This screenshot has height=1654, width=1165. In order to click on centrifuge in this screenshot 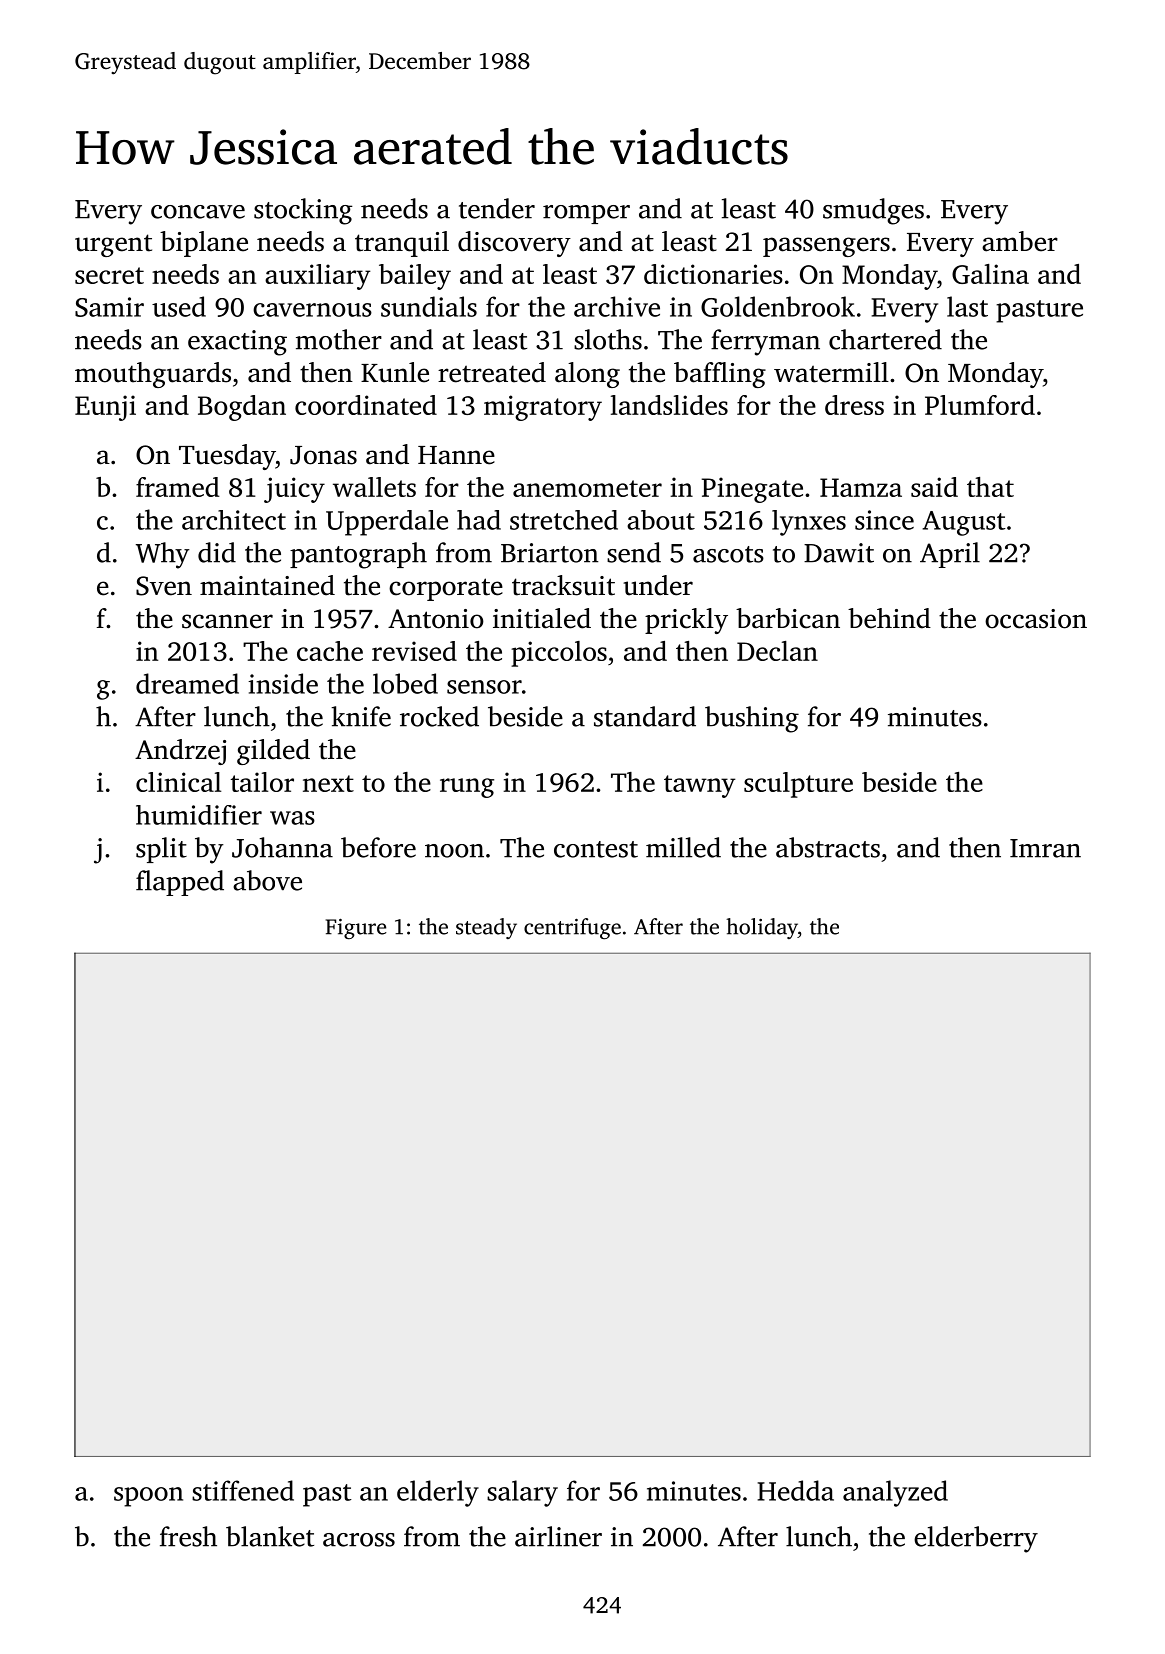, I will do `click(572, 928)`.
